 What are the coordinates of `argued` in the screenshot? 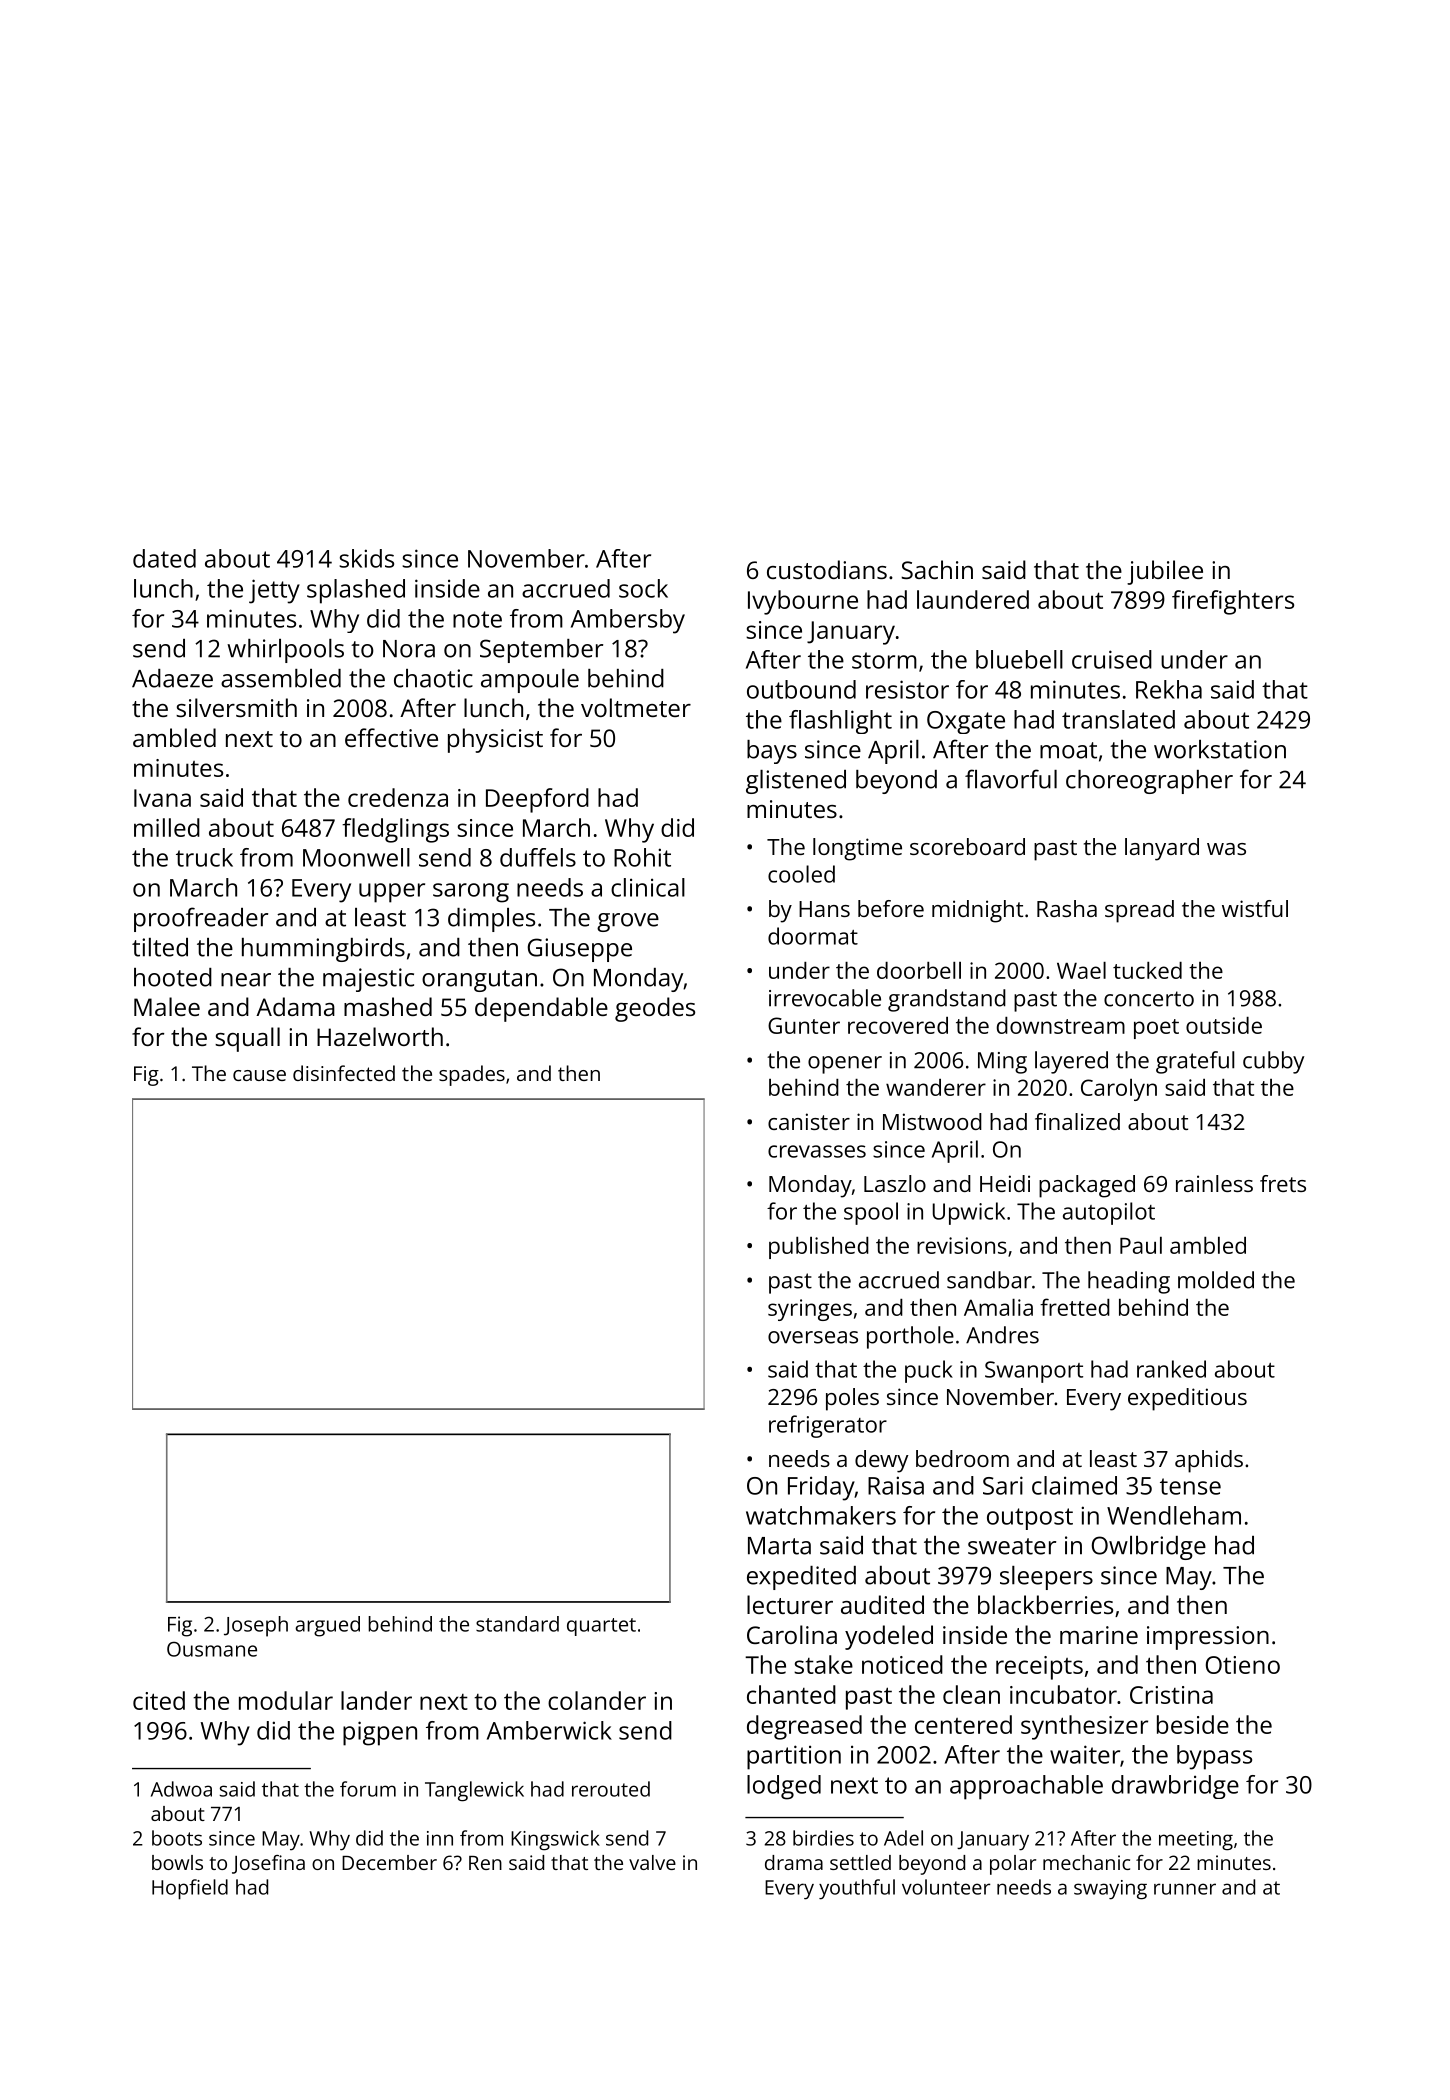 It's located at (327, 1626).
